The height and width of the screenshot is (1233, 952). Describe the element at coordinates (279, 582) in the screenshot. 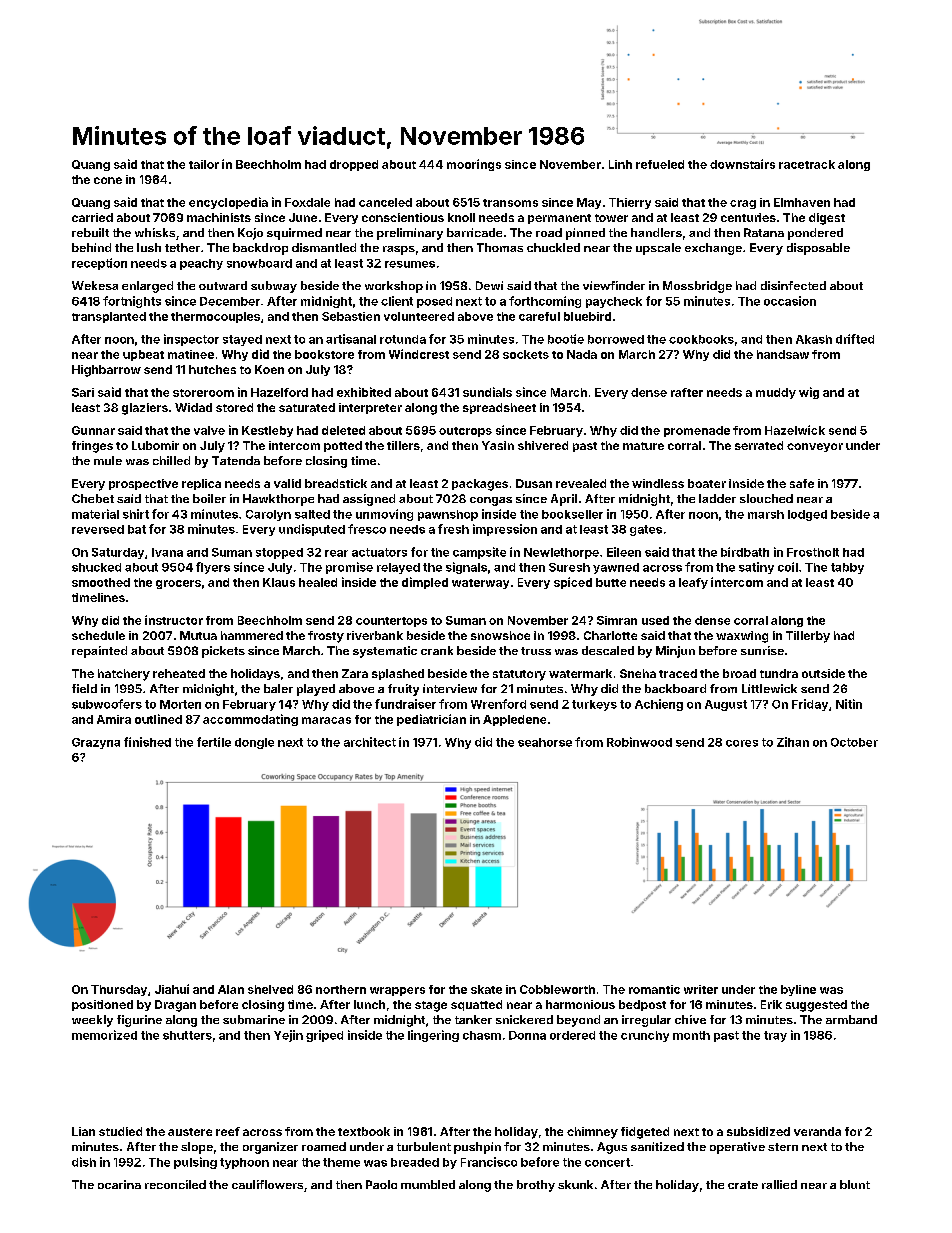

I see `Klaus` at that location.
